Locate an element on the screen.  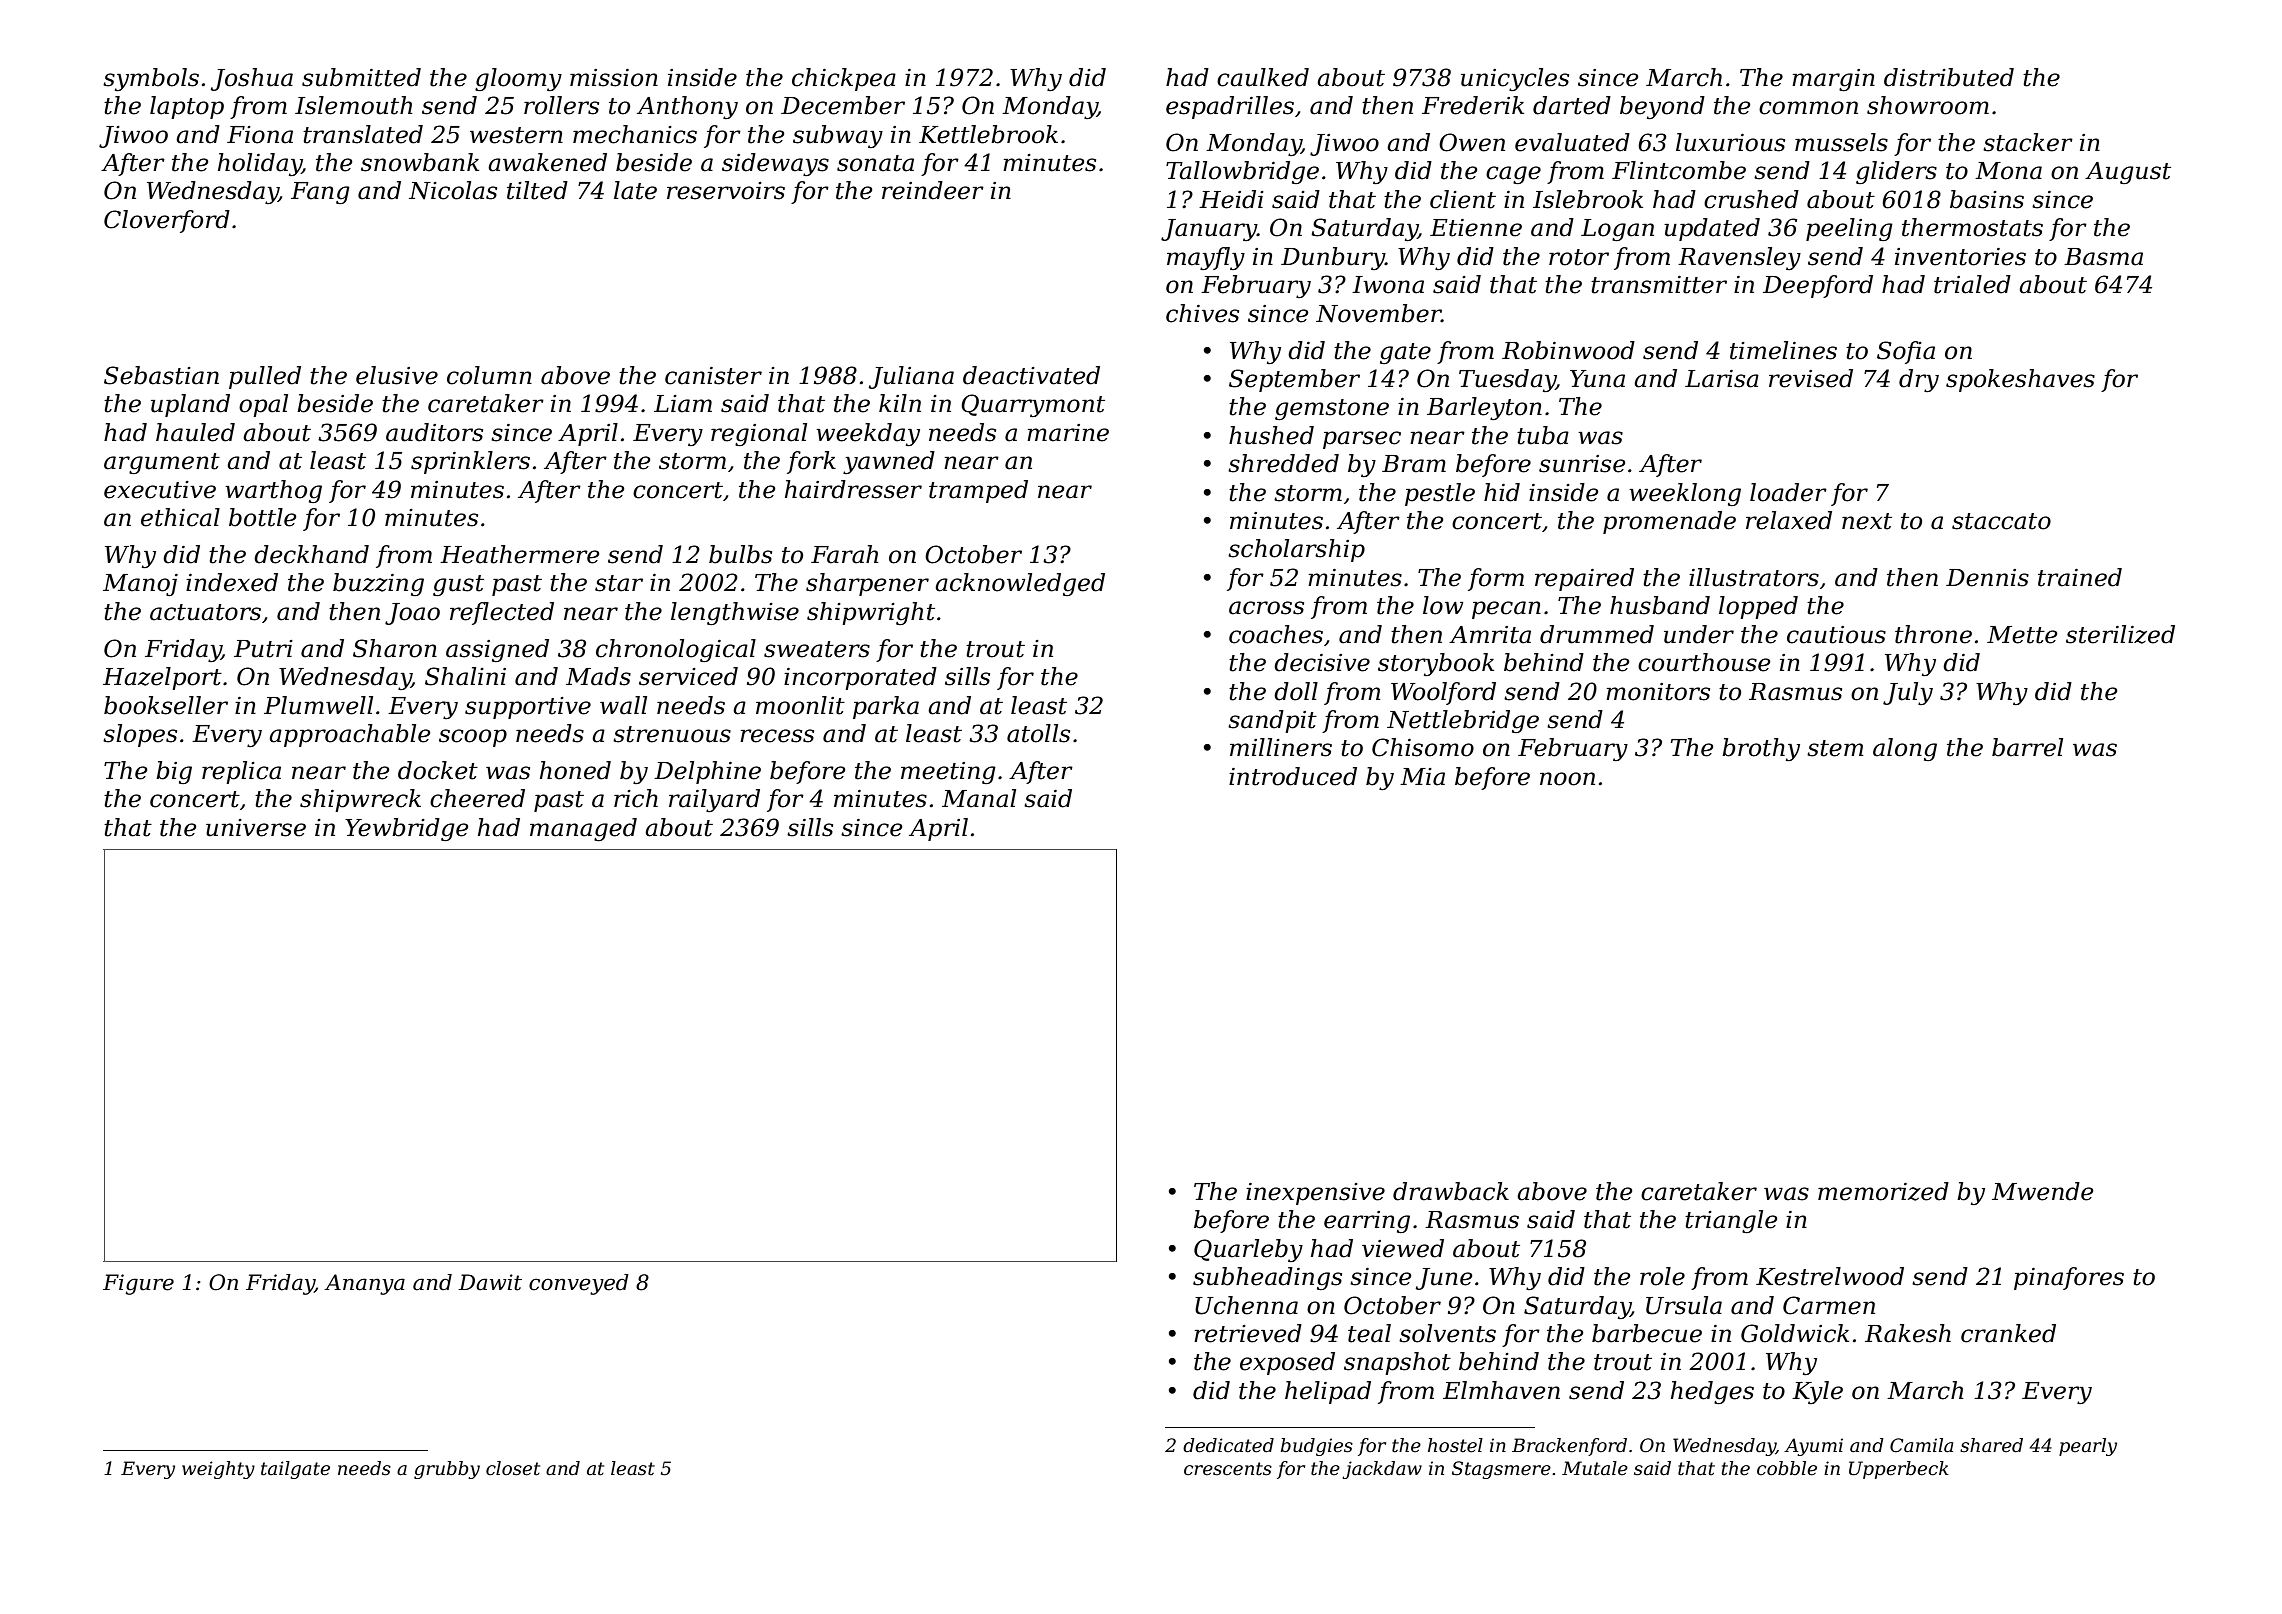
Stagsmere is located at coordinates (1501, 1470).
